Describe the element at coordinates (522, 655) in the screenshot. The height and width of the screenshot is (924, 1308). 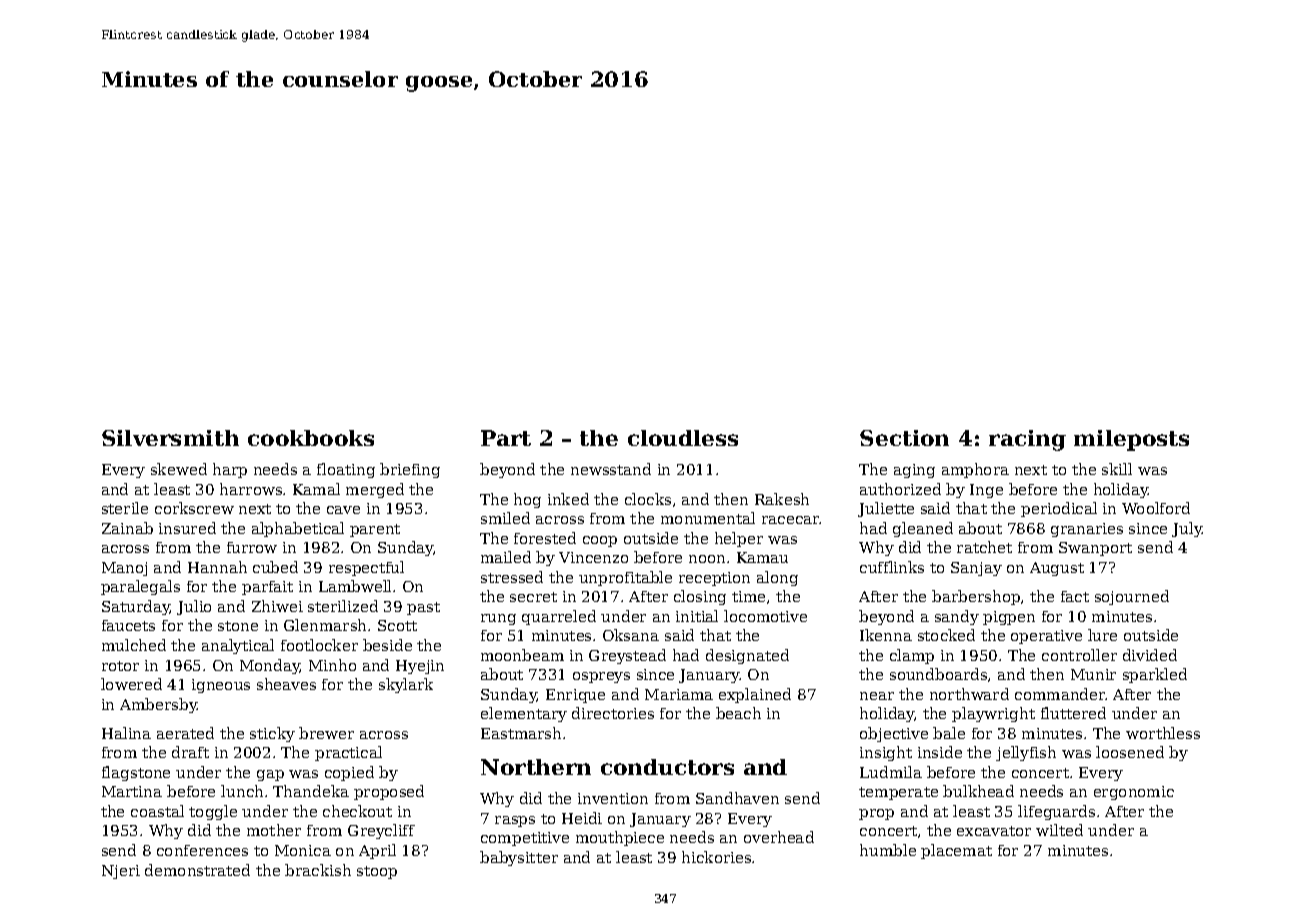
I see `moonbeam` at that location.
